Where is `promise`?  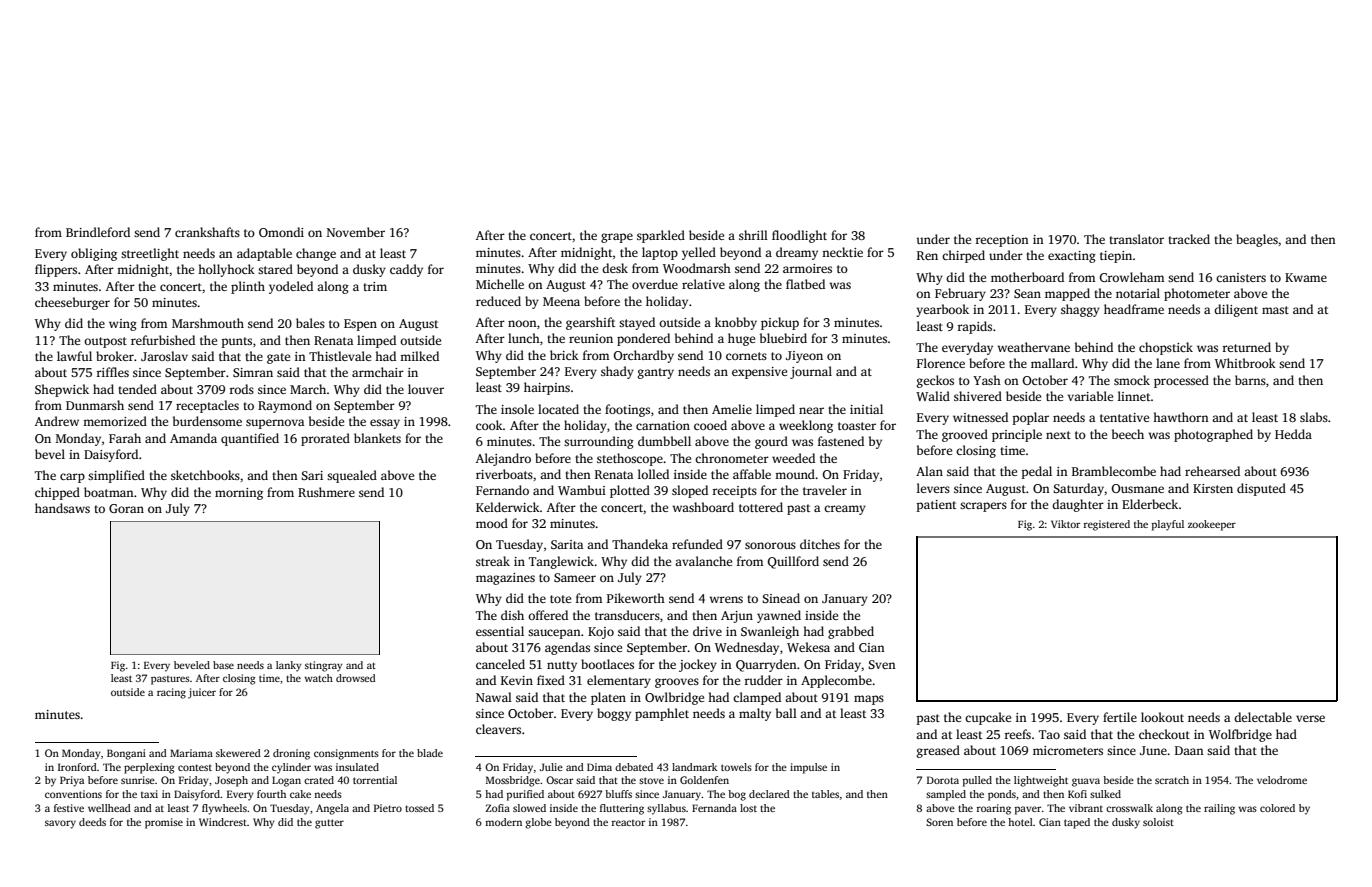
promise is located at coordinates (164, 823).
